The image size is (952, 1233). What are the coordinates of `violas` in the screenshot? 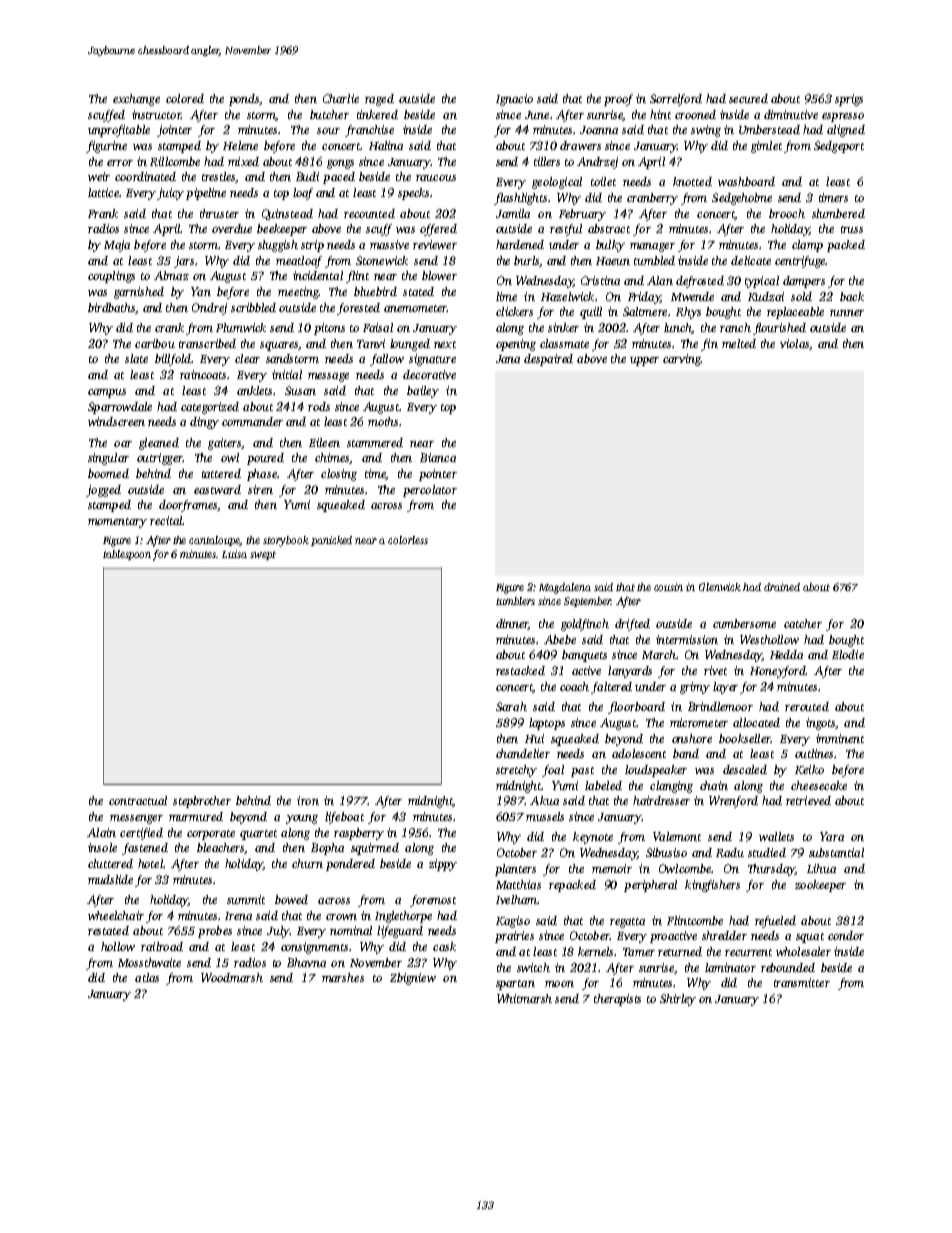 It's located at (794, 343).
